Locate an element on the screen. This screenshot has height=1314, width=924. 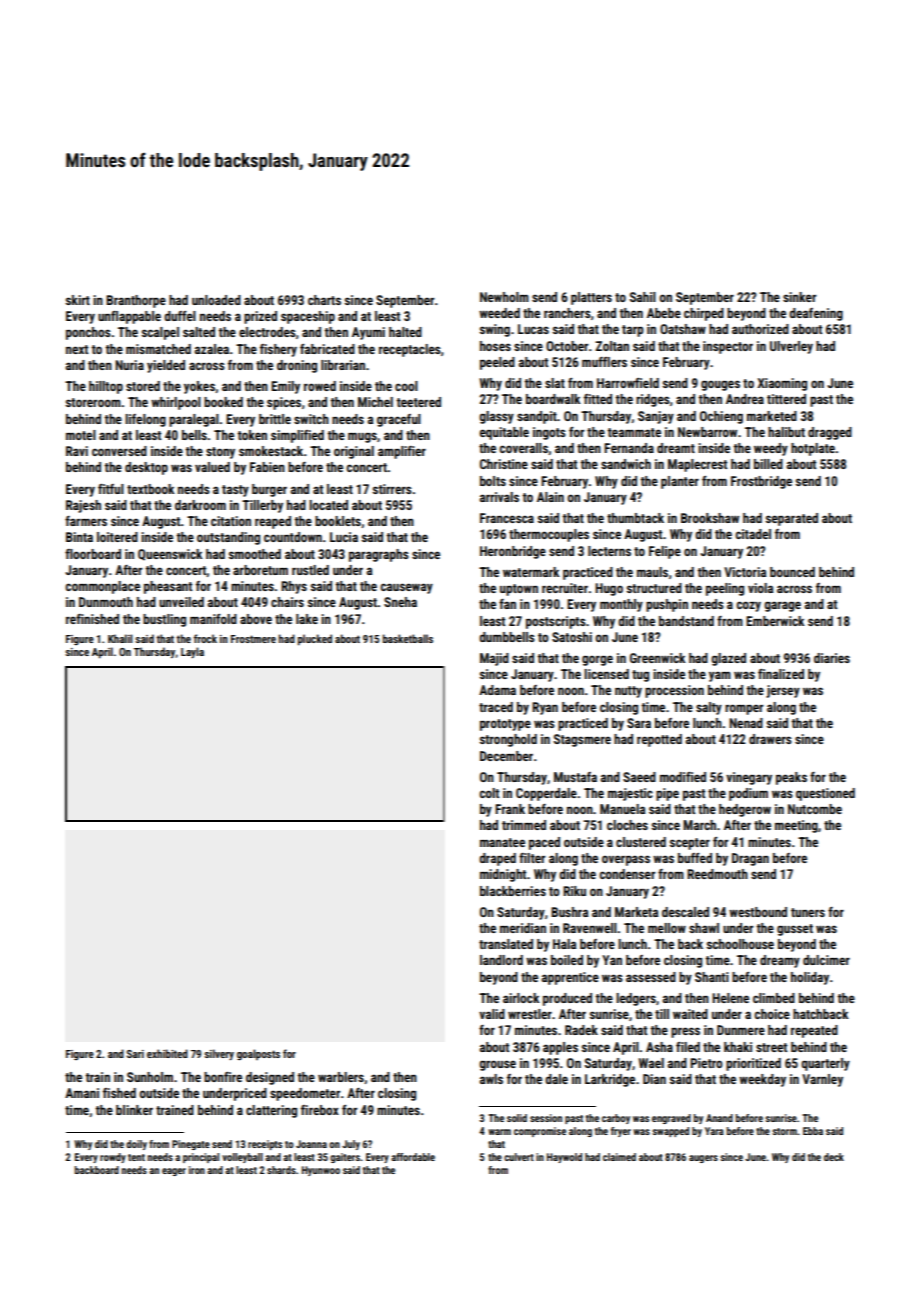
chirped is located at coordinates (704, 314).
